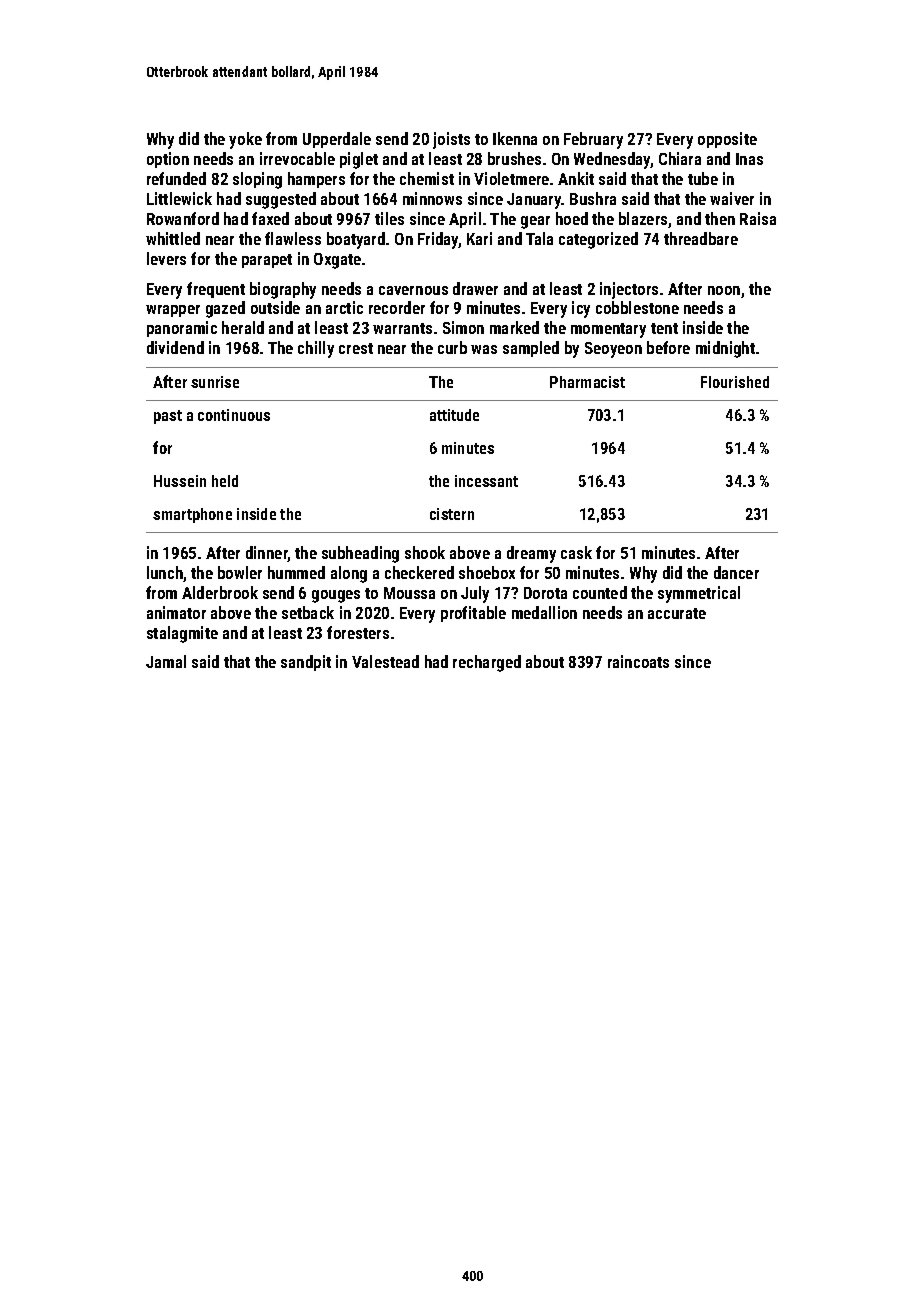 The width and height of the page is (924, 1314). Describe the element at coordinates (587, 382) in the page. I see `Pharmacist` at that location.
